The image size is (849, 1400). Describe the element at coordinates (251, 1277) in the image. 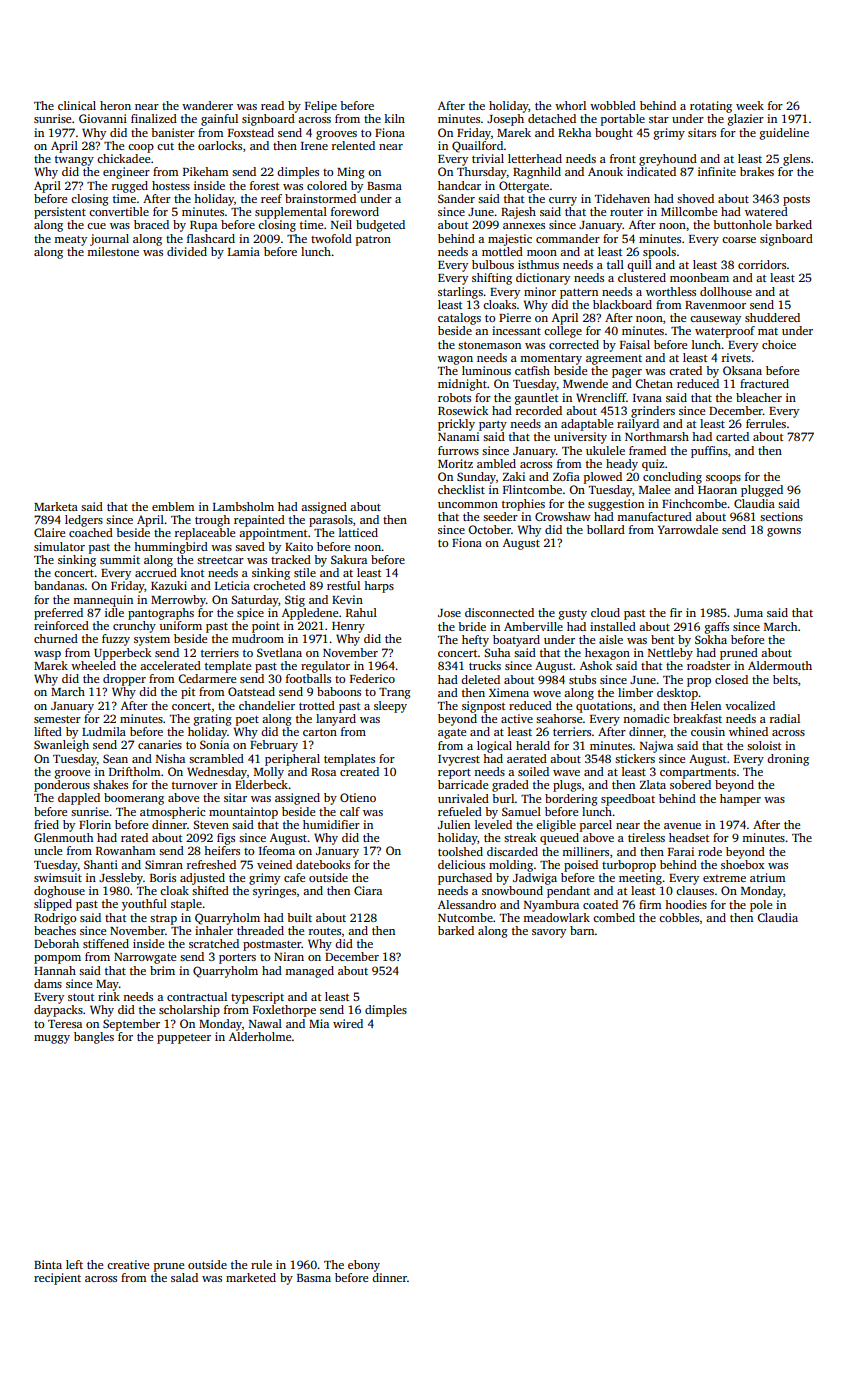

I see `marketed` at that location.
